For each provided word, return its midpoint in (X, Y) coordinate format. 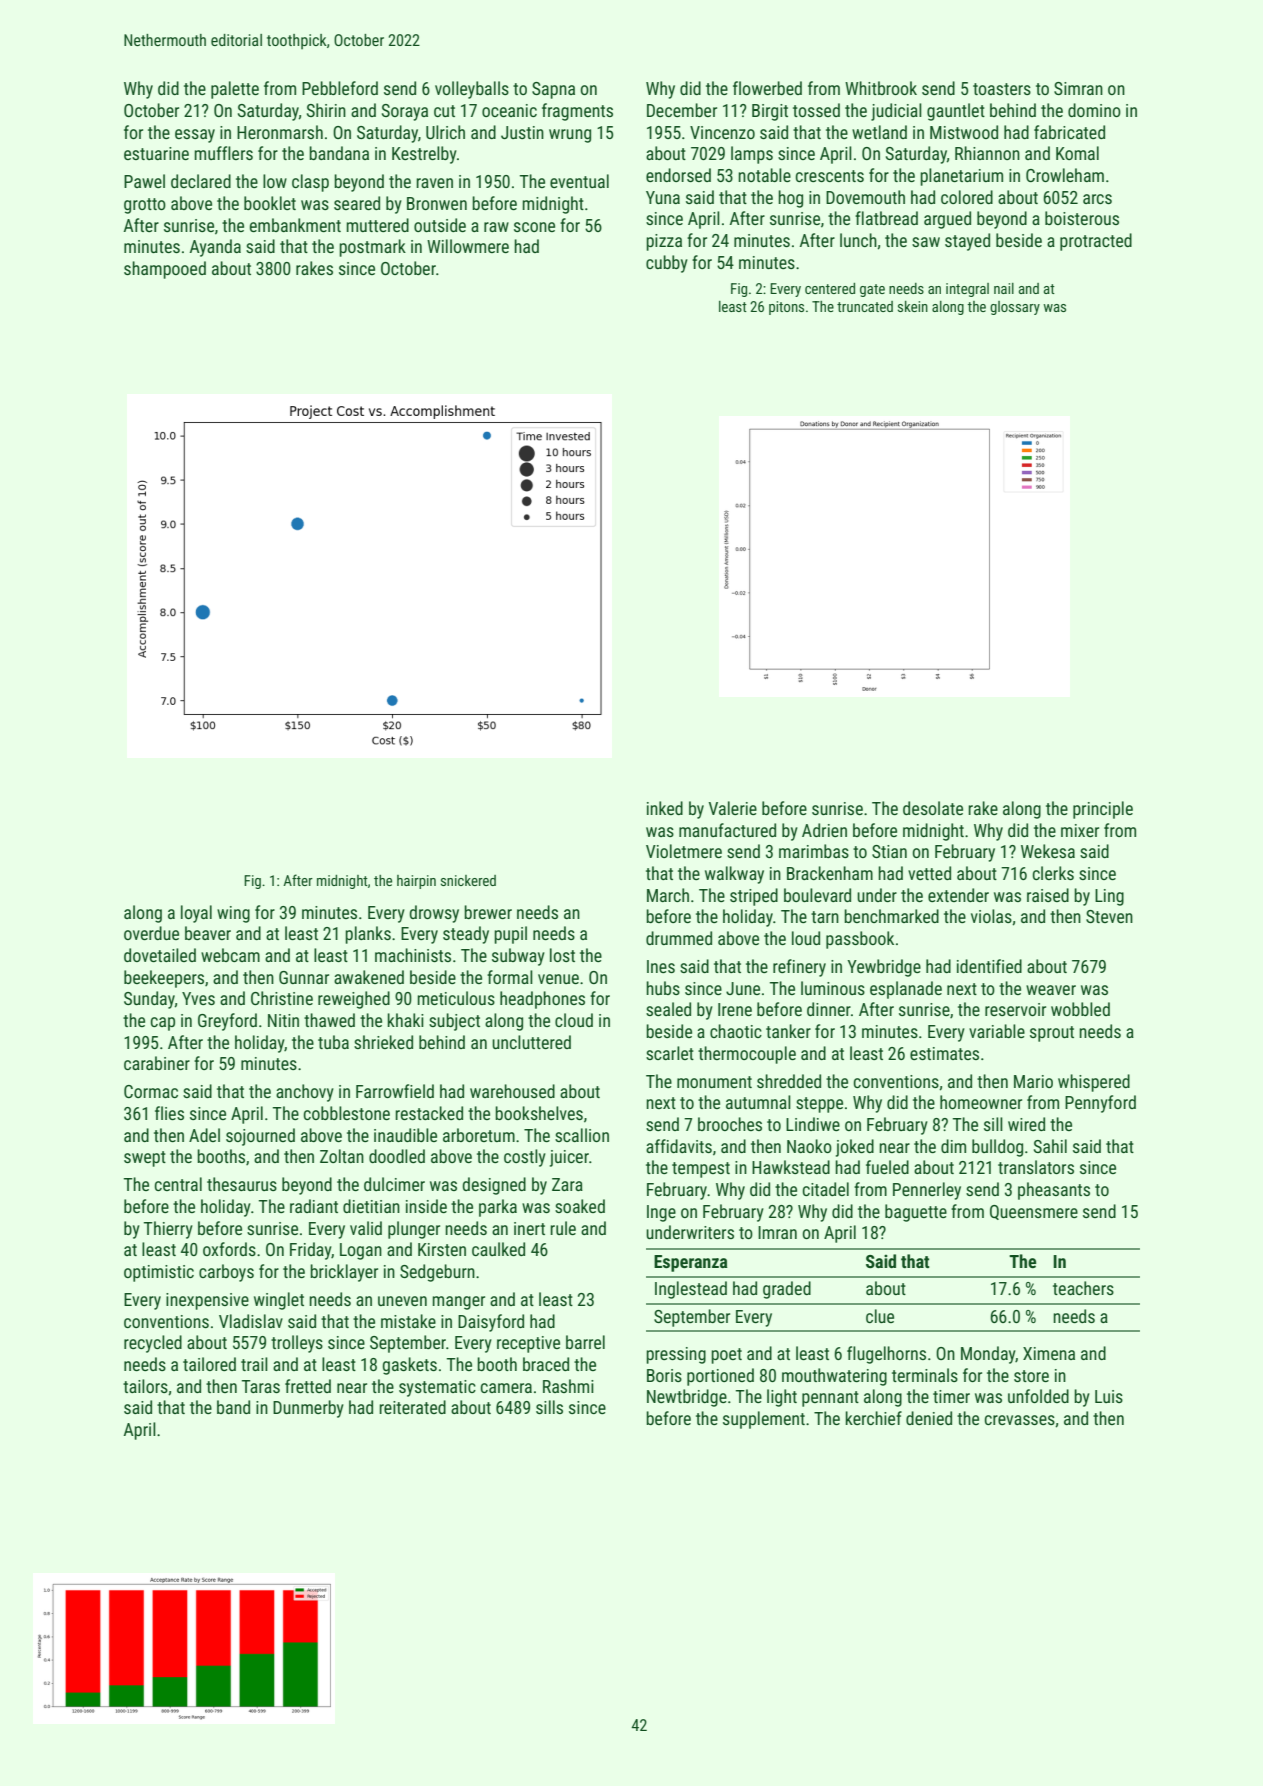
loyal (196, 914)
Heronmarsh (280, 132)
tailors (145, 1386)
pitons (786, 308)
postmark (372, 248)
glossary (1015, 308)
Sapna (553, 90)
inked (665, 808)
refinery (799, 968)
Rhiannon (987, 153)
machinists (413, 955)
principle (1103, 810)
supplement (764, 1420)
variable (997, 1031)
